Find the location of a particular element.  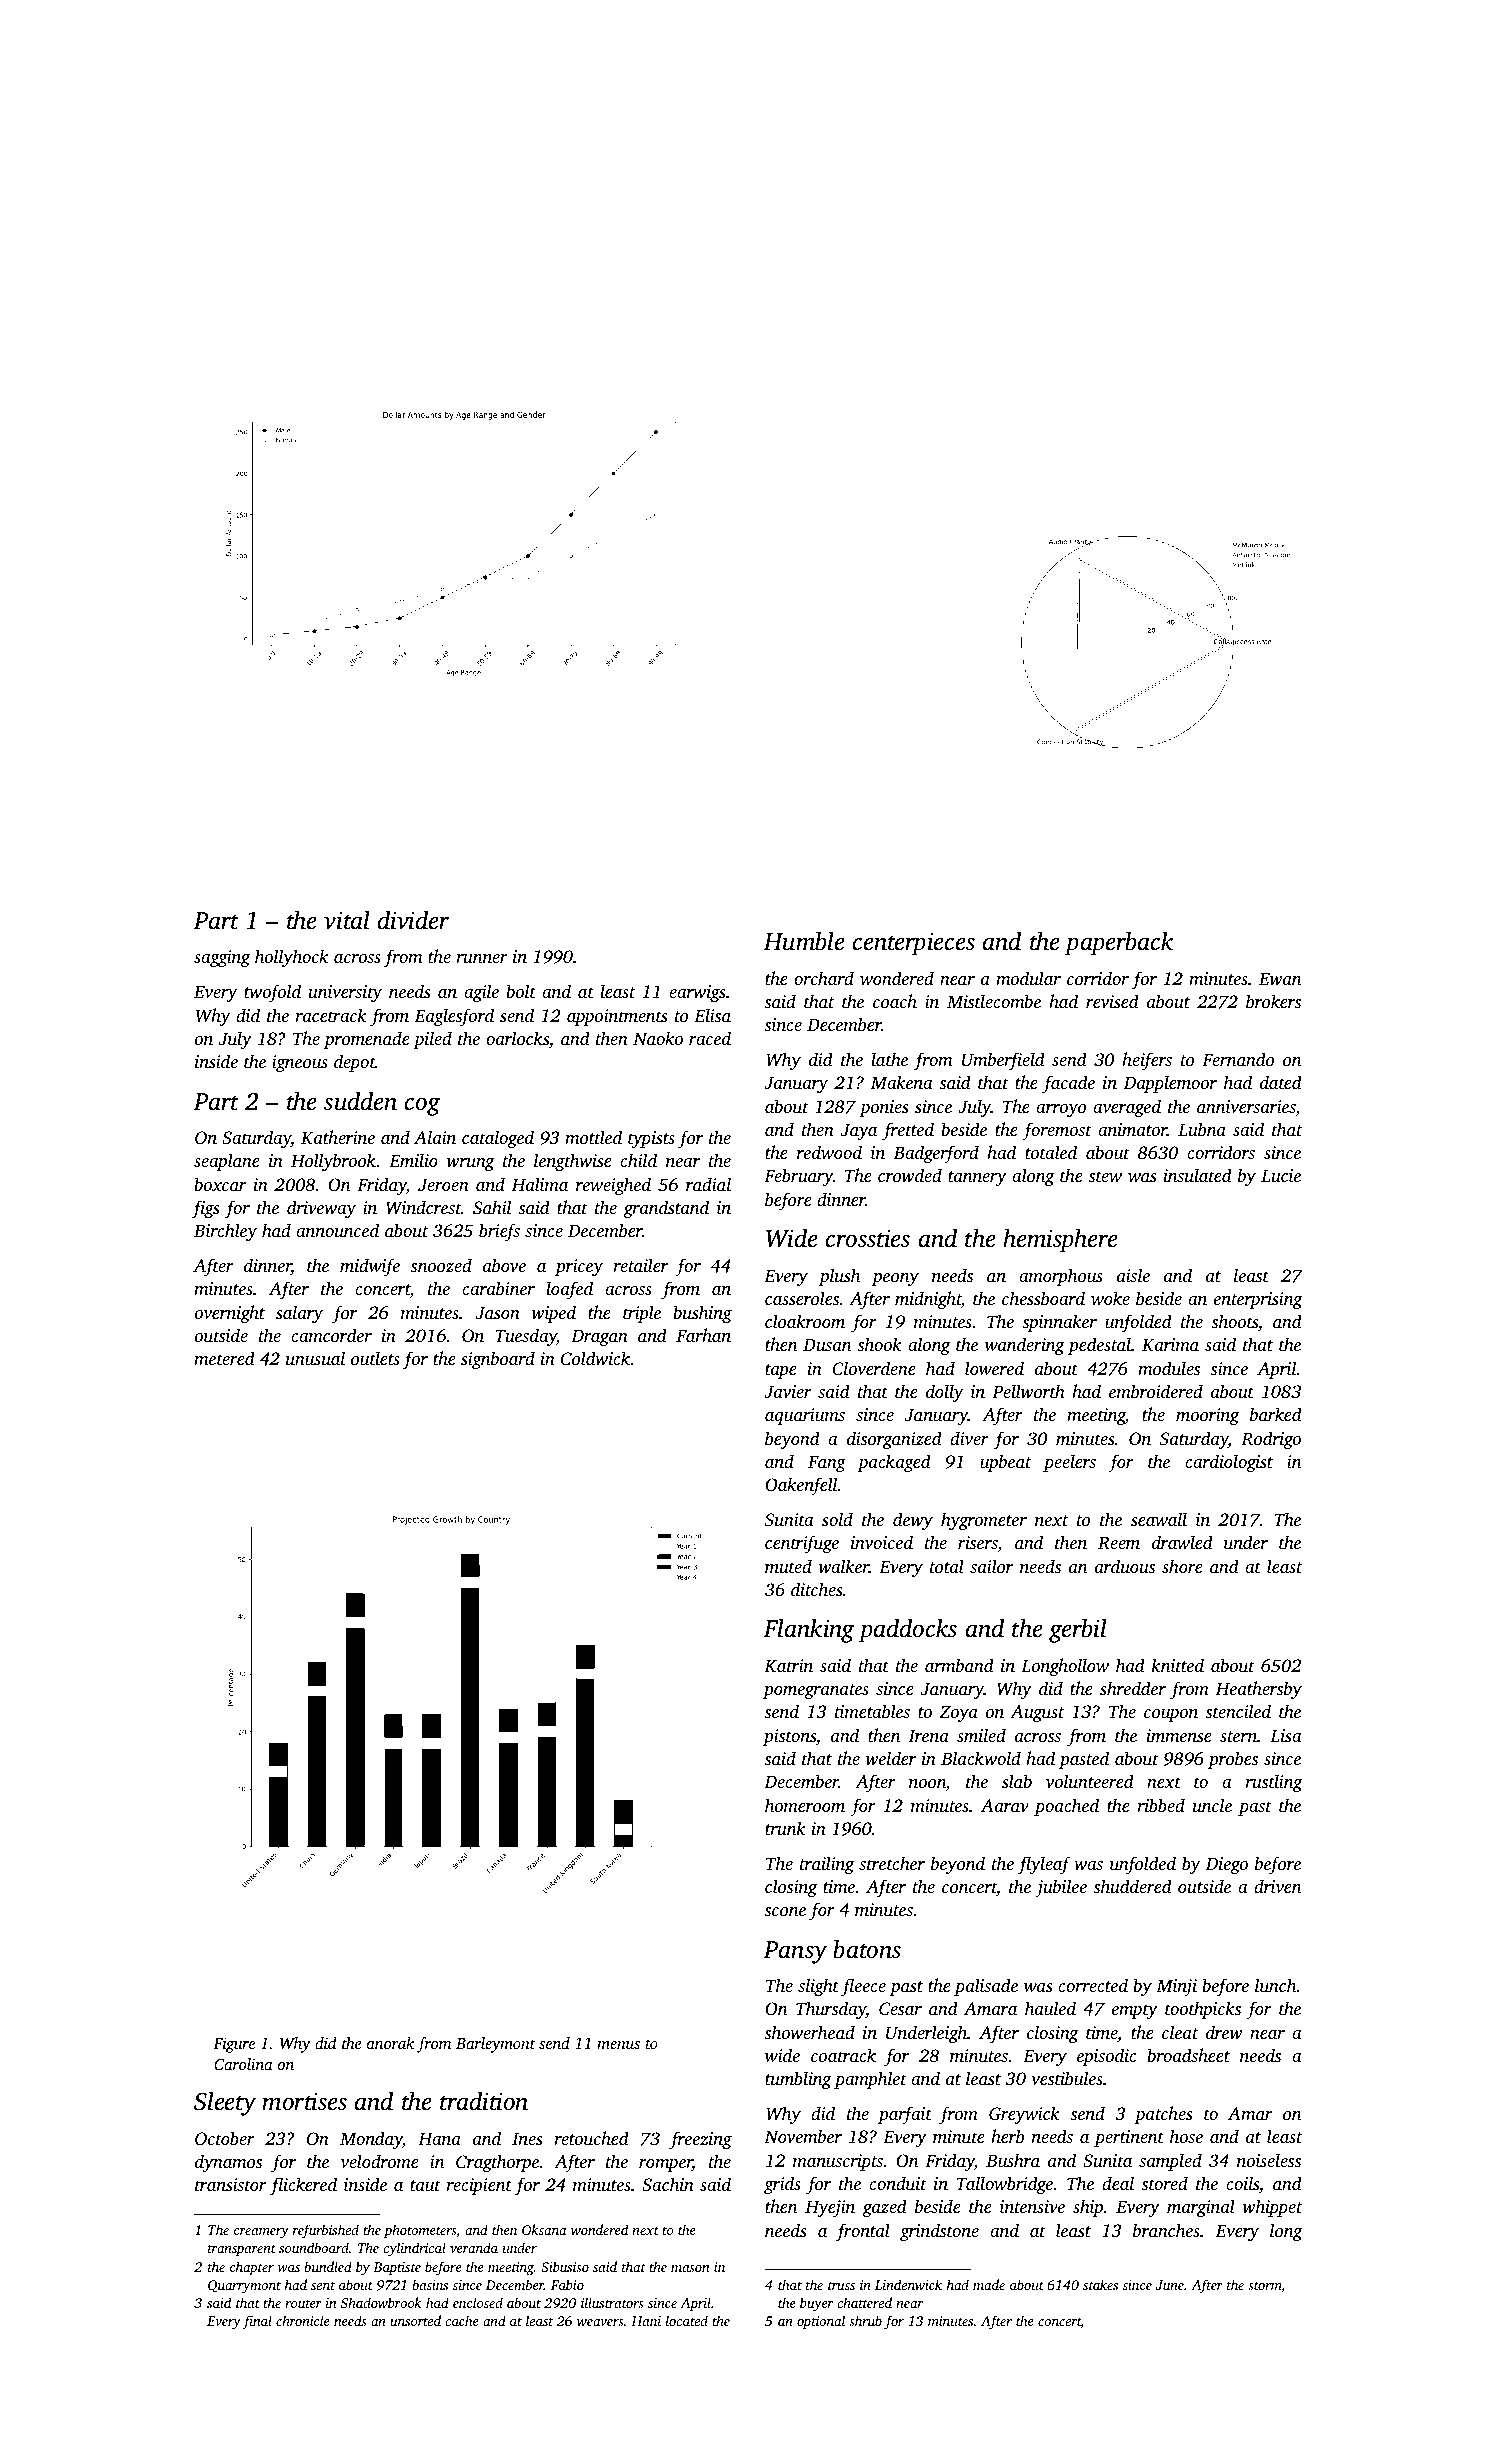

menus is located at coordinates (618, 2045).
